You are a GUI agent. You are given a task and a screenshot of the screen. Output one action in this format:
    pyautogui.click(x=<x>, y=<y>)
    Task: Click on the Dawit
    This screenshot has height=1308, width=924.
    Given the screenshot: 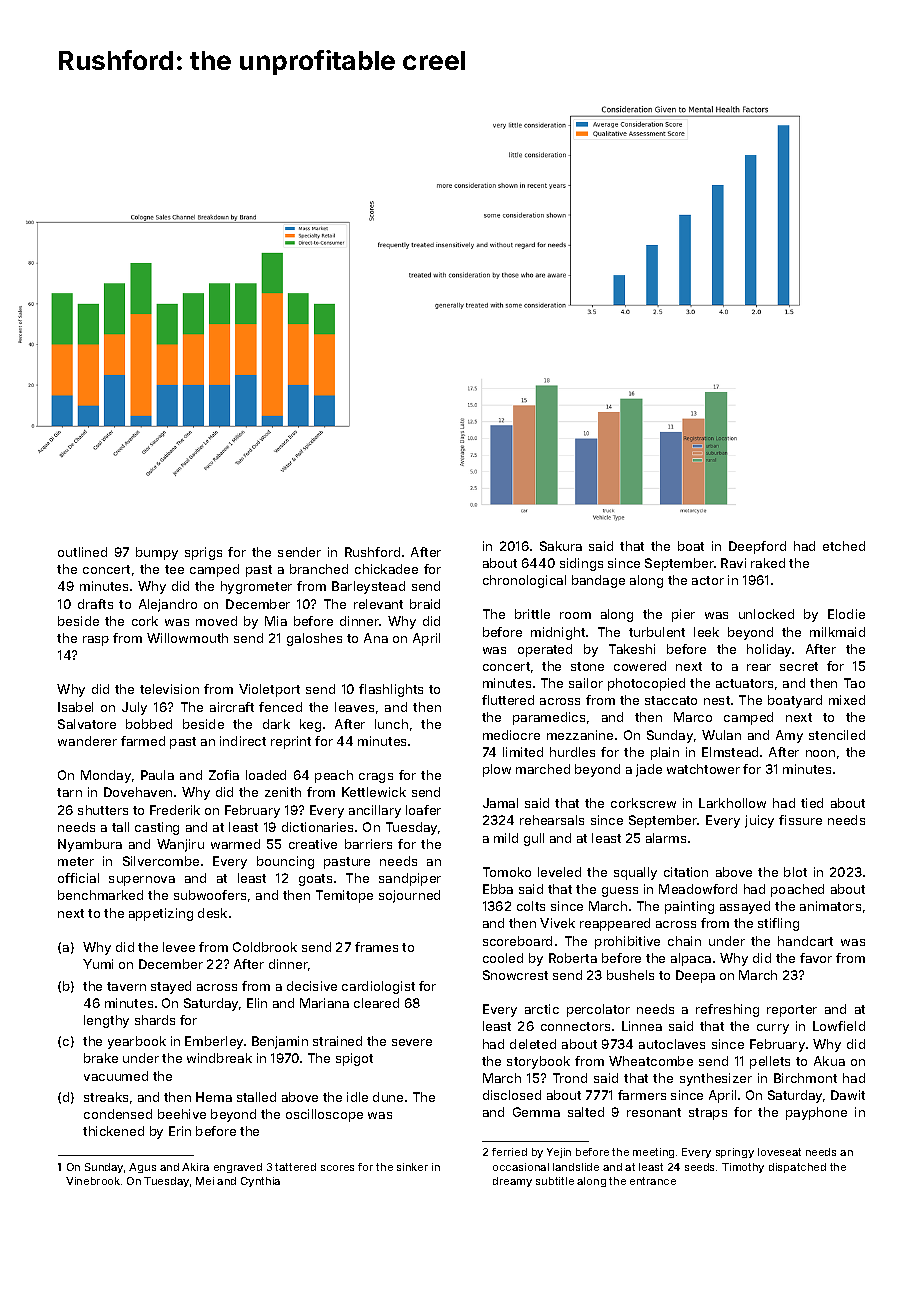 What is the action you would take?
    pyautogui.click(x=848, y=1095)
